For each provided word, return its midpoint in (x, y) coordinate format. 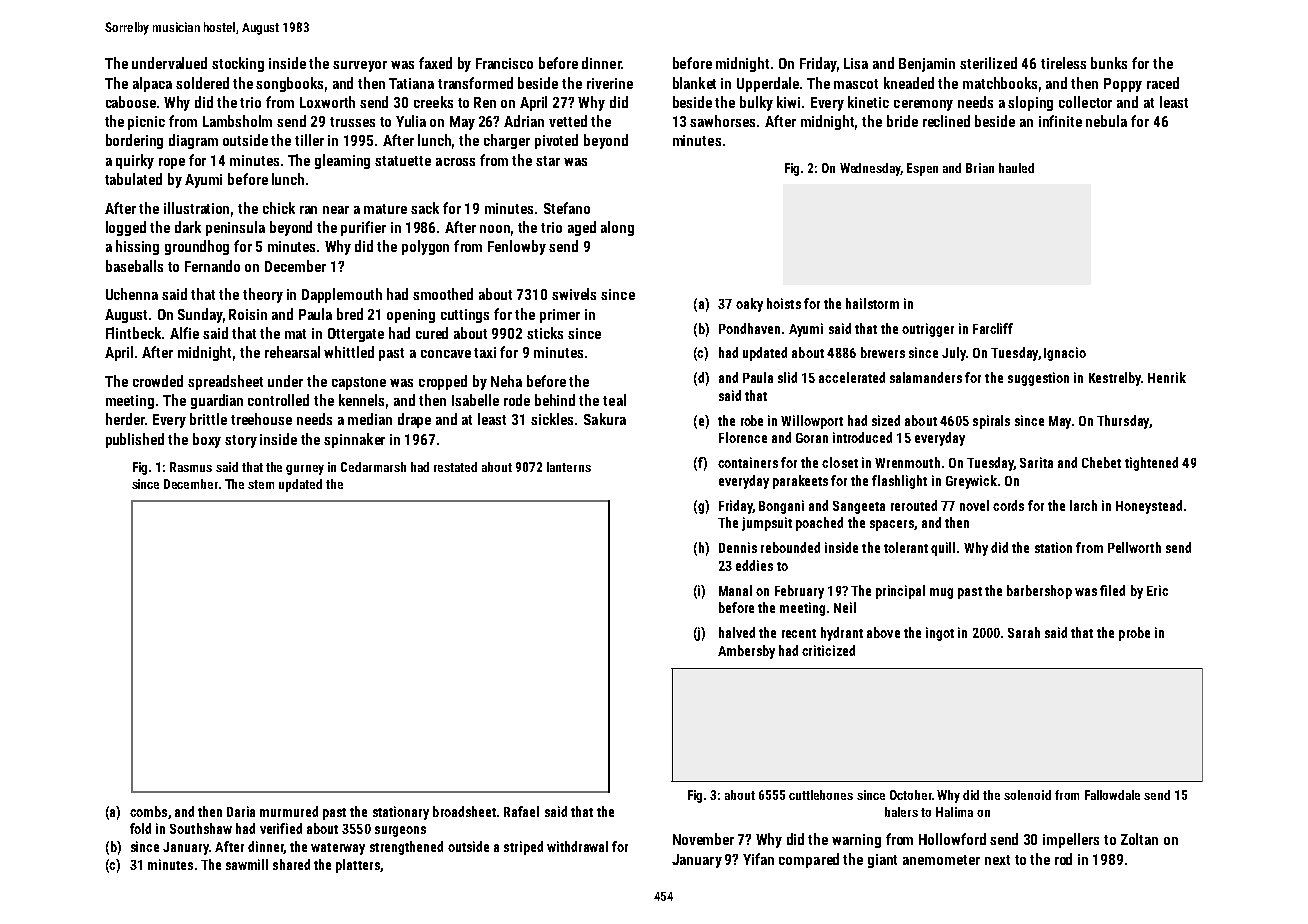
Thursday (1123, 422)
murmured (289, 811)
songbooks (289, 84)
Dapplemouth (342, 295)
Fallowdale (1112, 795)
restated (455, 467)
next (997, 860)
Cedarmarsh (373, 467)
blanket (694, 83)
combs (148, 811)
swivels (574, 294)
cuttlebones (821, 795)
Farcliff (993, 328)
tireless (1063, 63)
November (703, 839)
